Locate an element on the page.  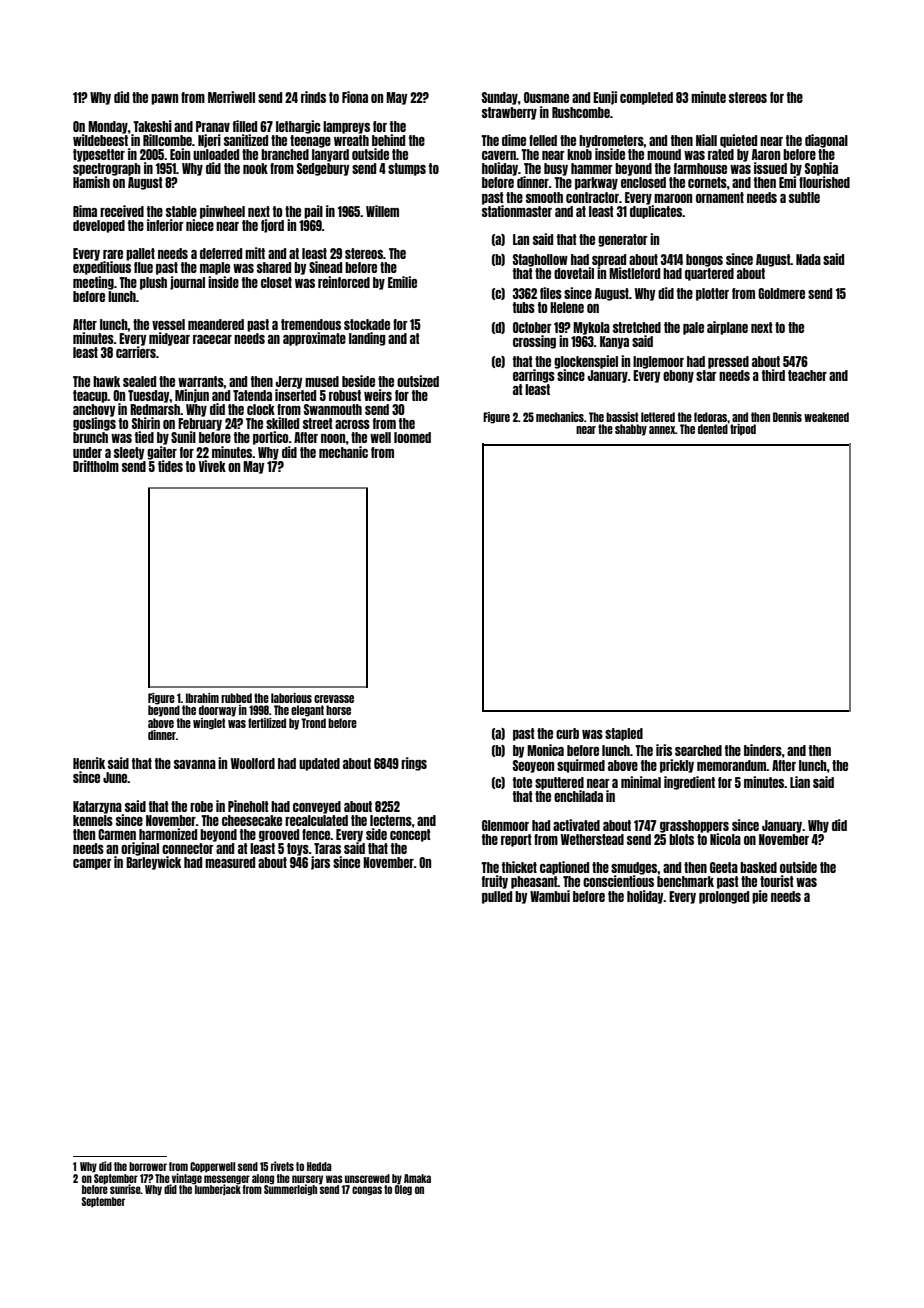
completed is located at coordinates (646, 98).
